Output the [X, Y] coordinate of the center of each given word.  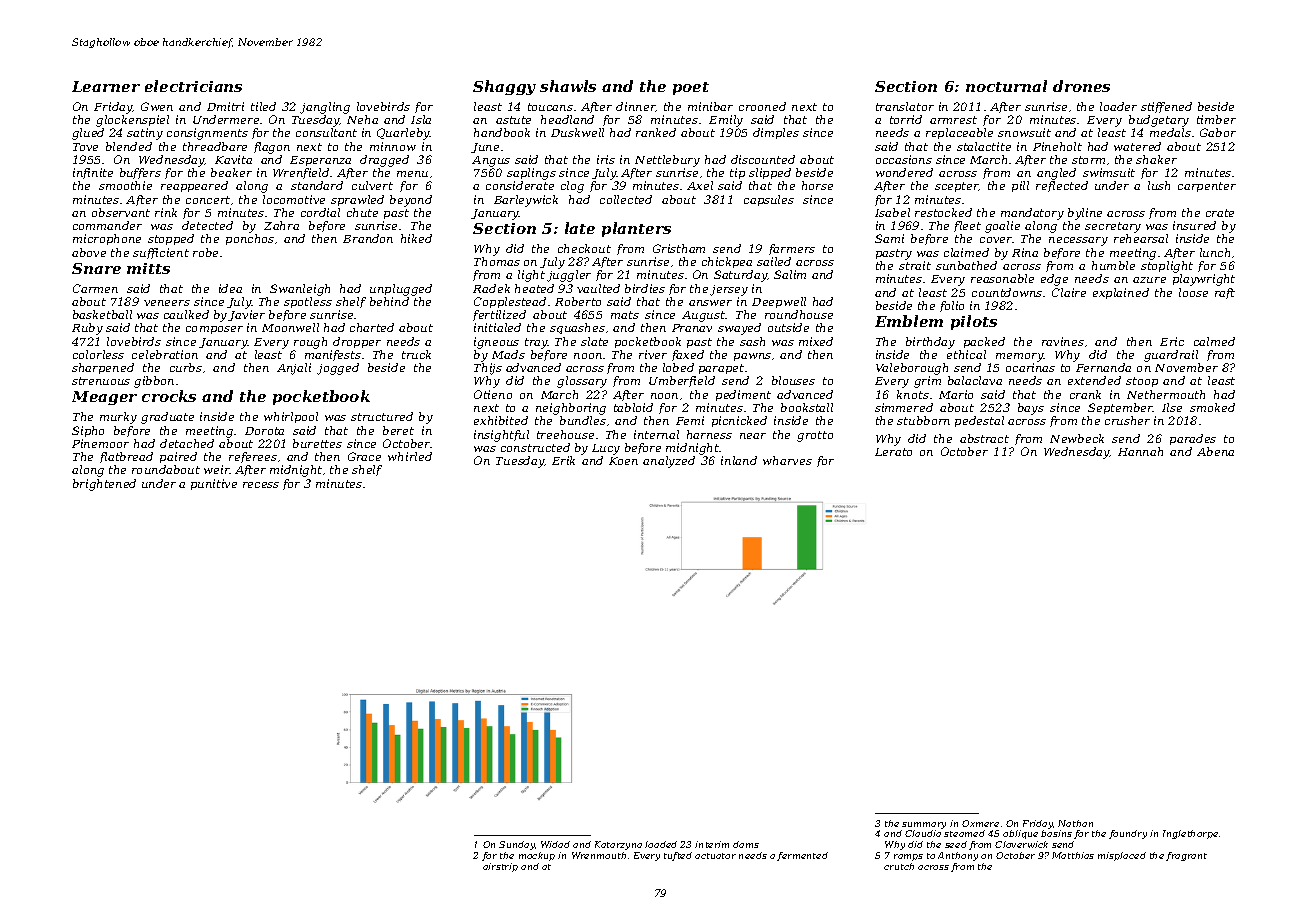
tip [737, 173]
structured [382, 416]
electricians [193, 86]
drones [1081, 86]
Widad [555, 844]
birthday [930, 343]
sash [752, 341]
